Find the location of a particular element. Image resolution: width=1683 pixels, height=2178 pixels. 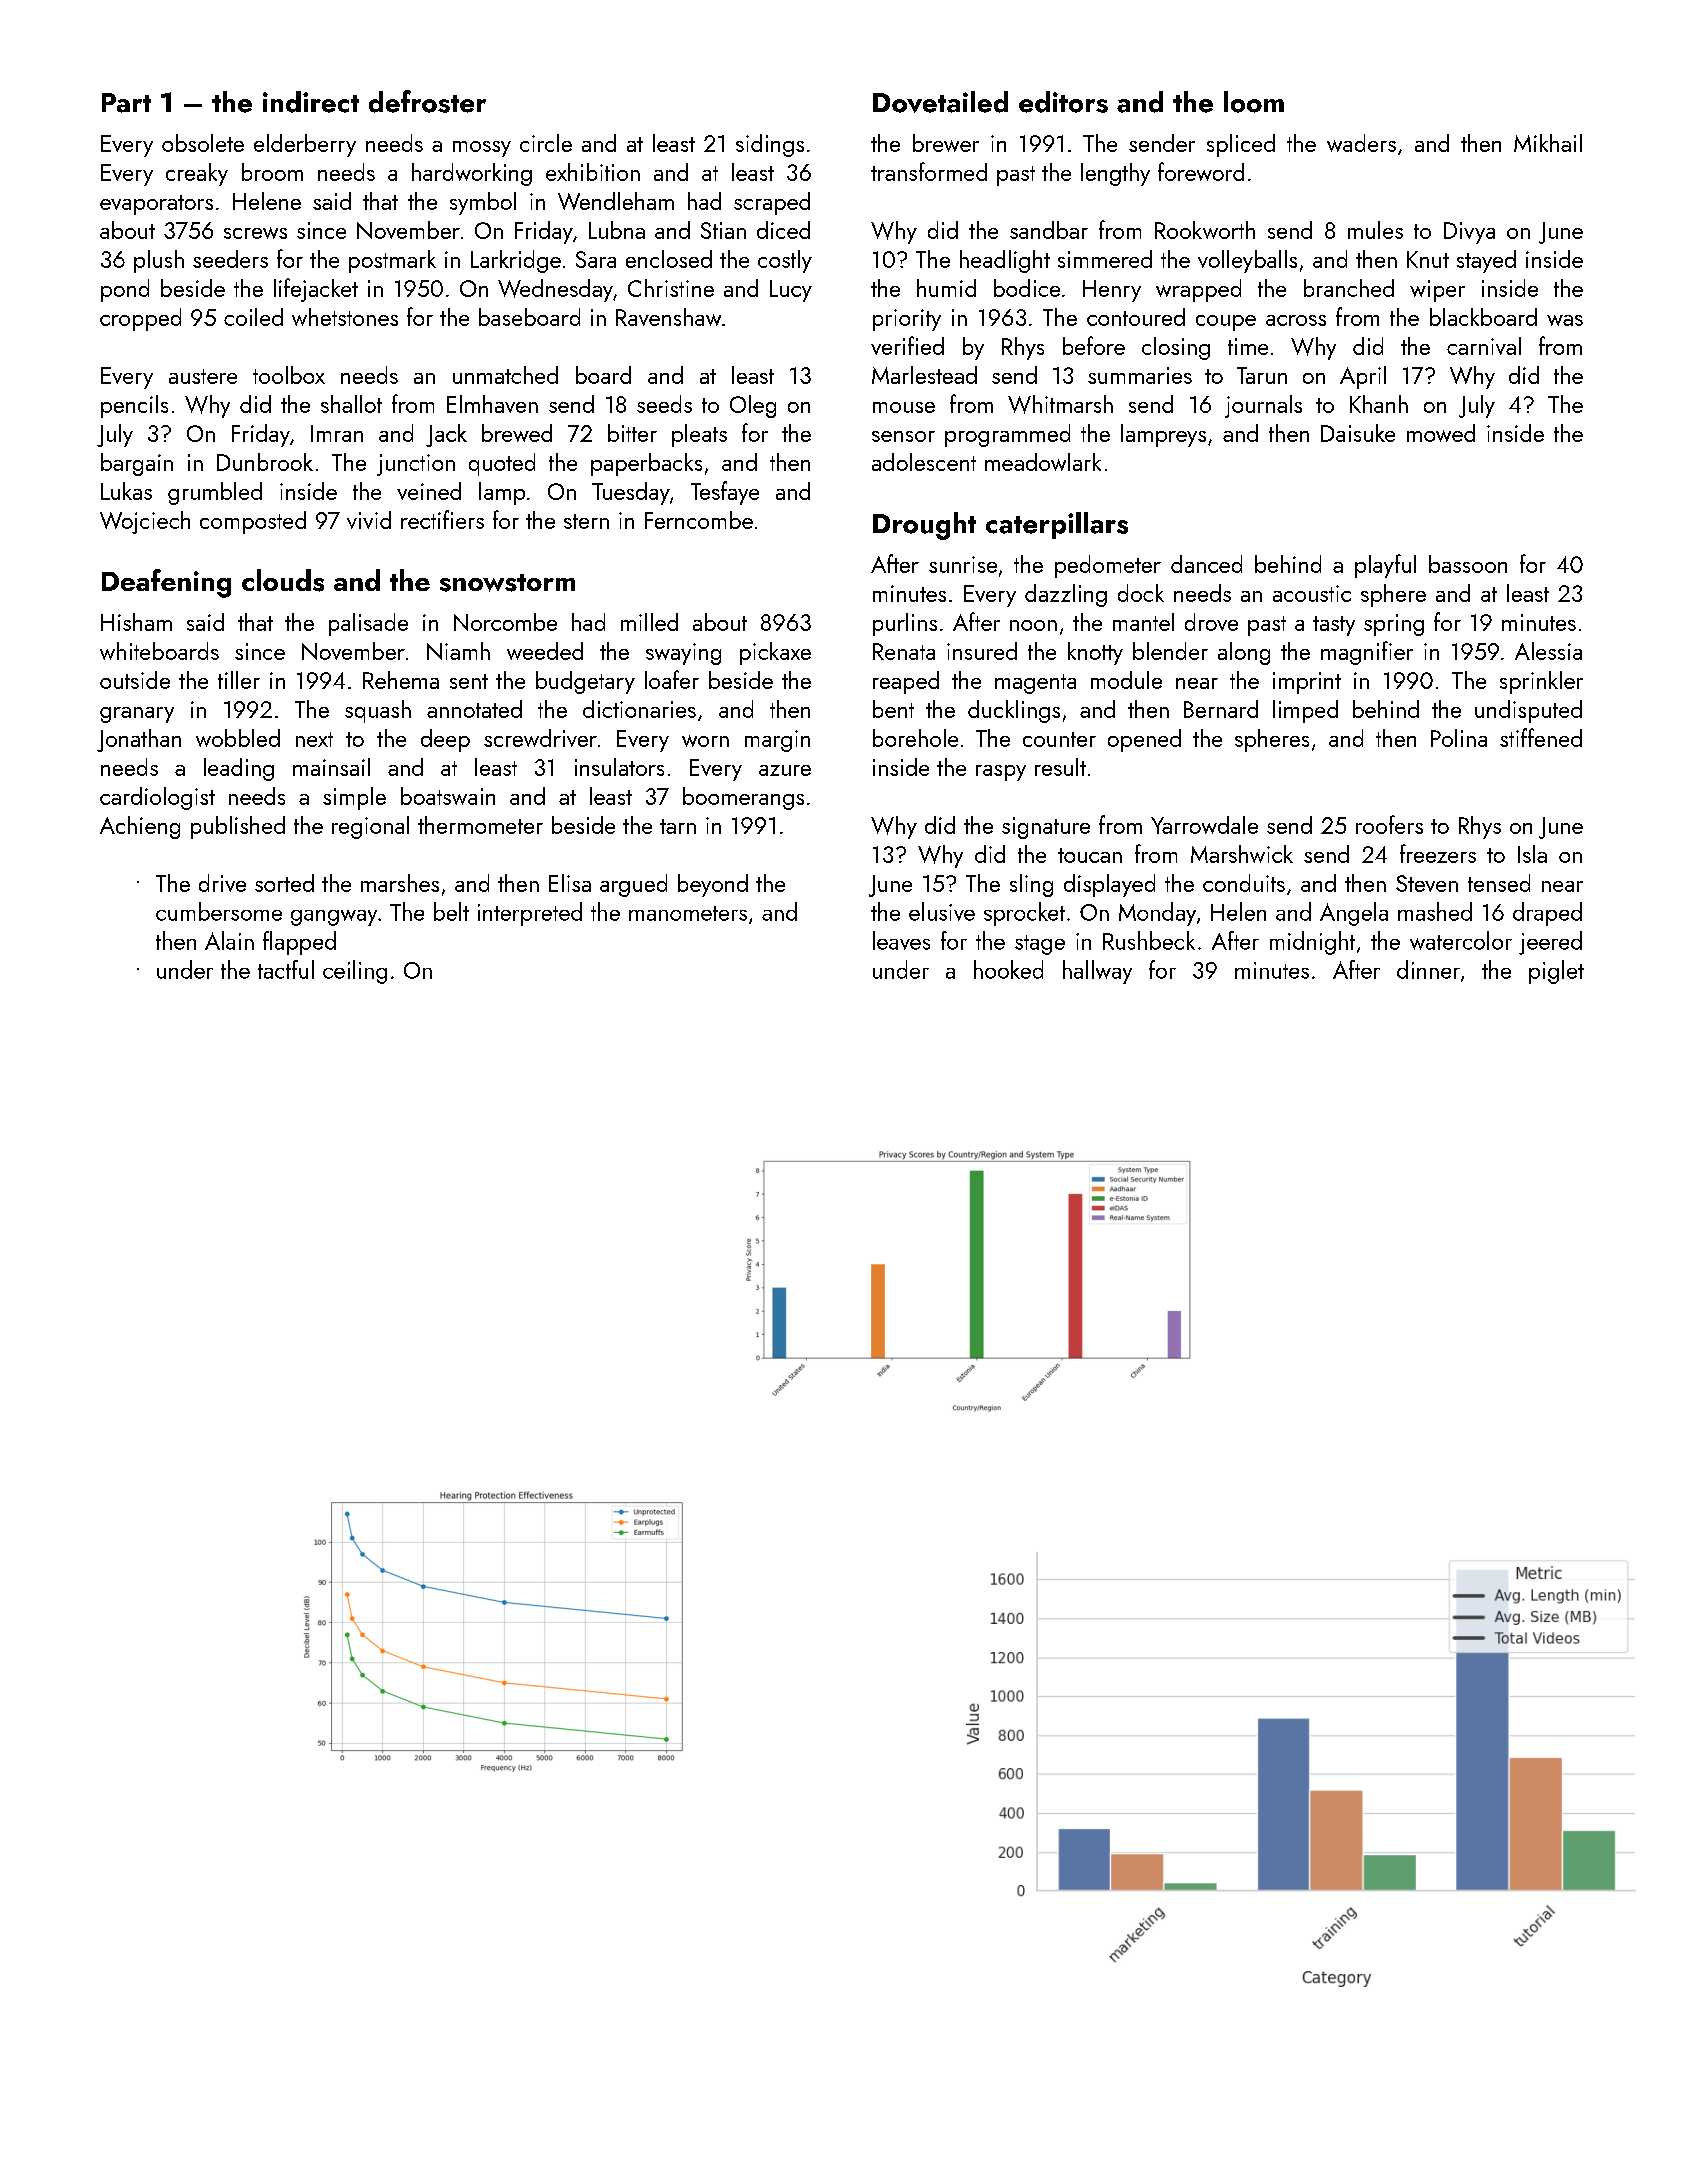

shallot is located at coordinates (351, 404).
